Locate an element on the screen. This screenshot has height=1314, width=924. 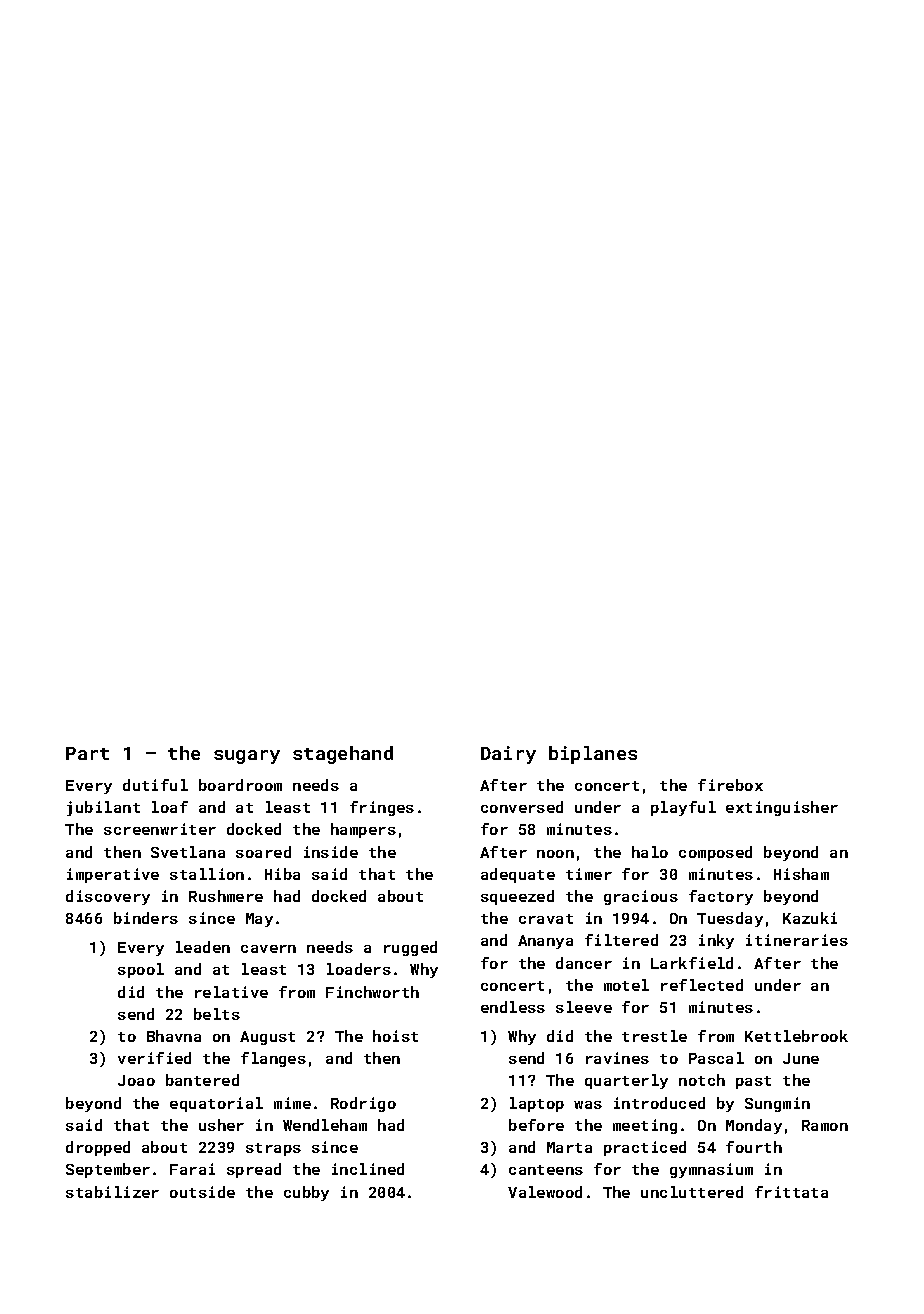
firebox is located at coordinates (730, 785).
